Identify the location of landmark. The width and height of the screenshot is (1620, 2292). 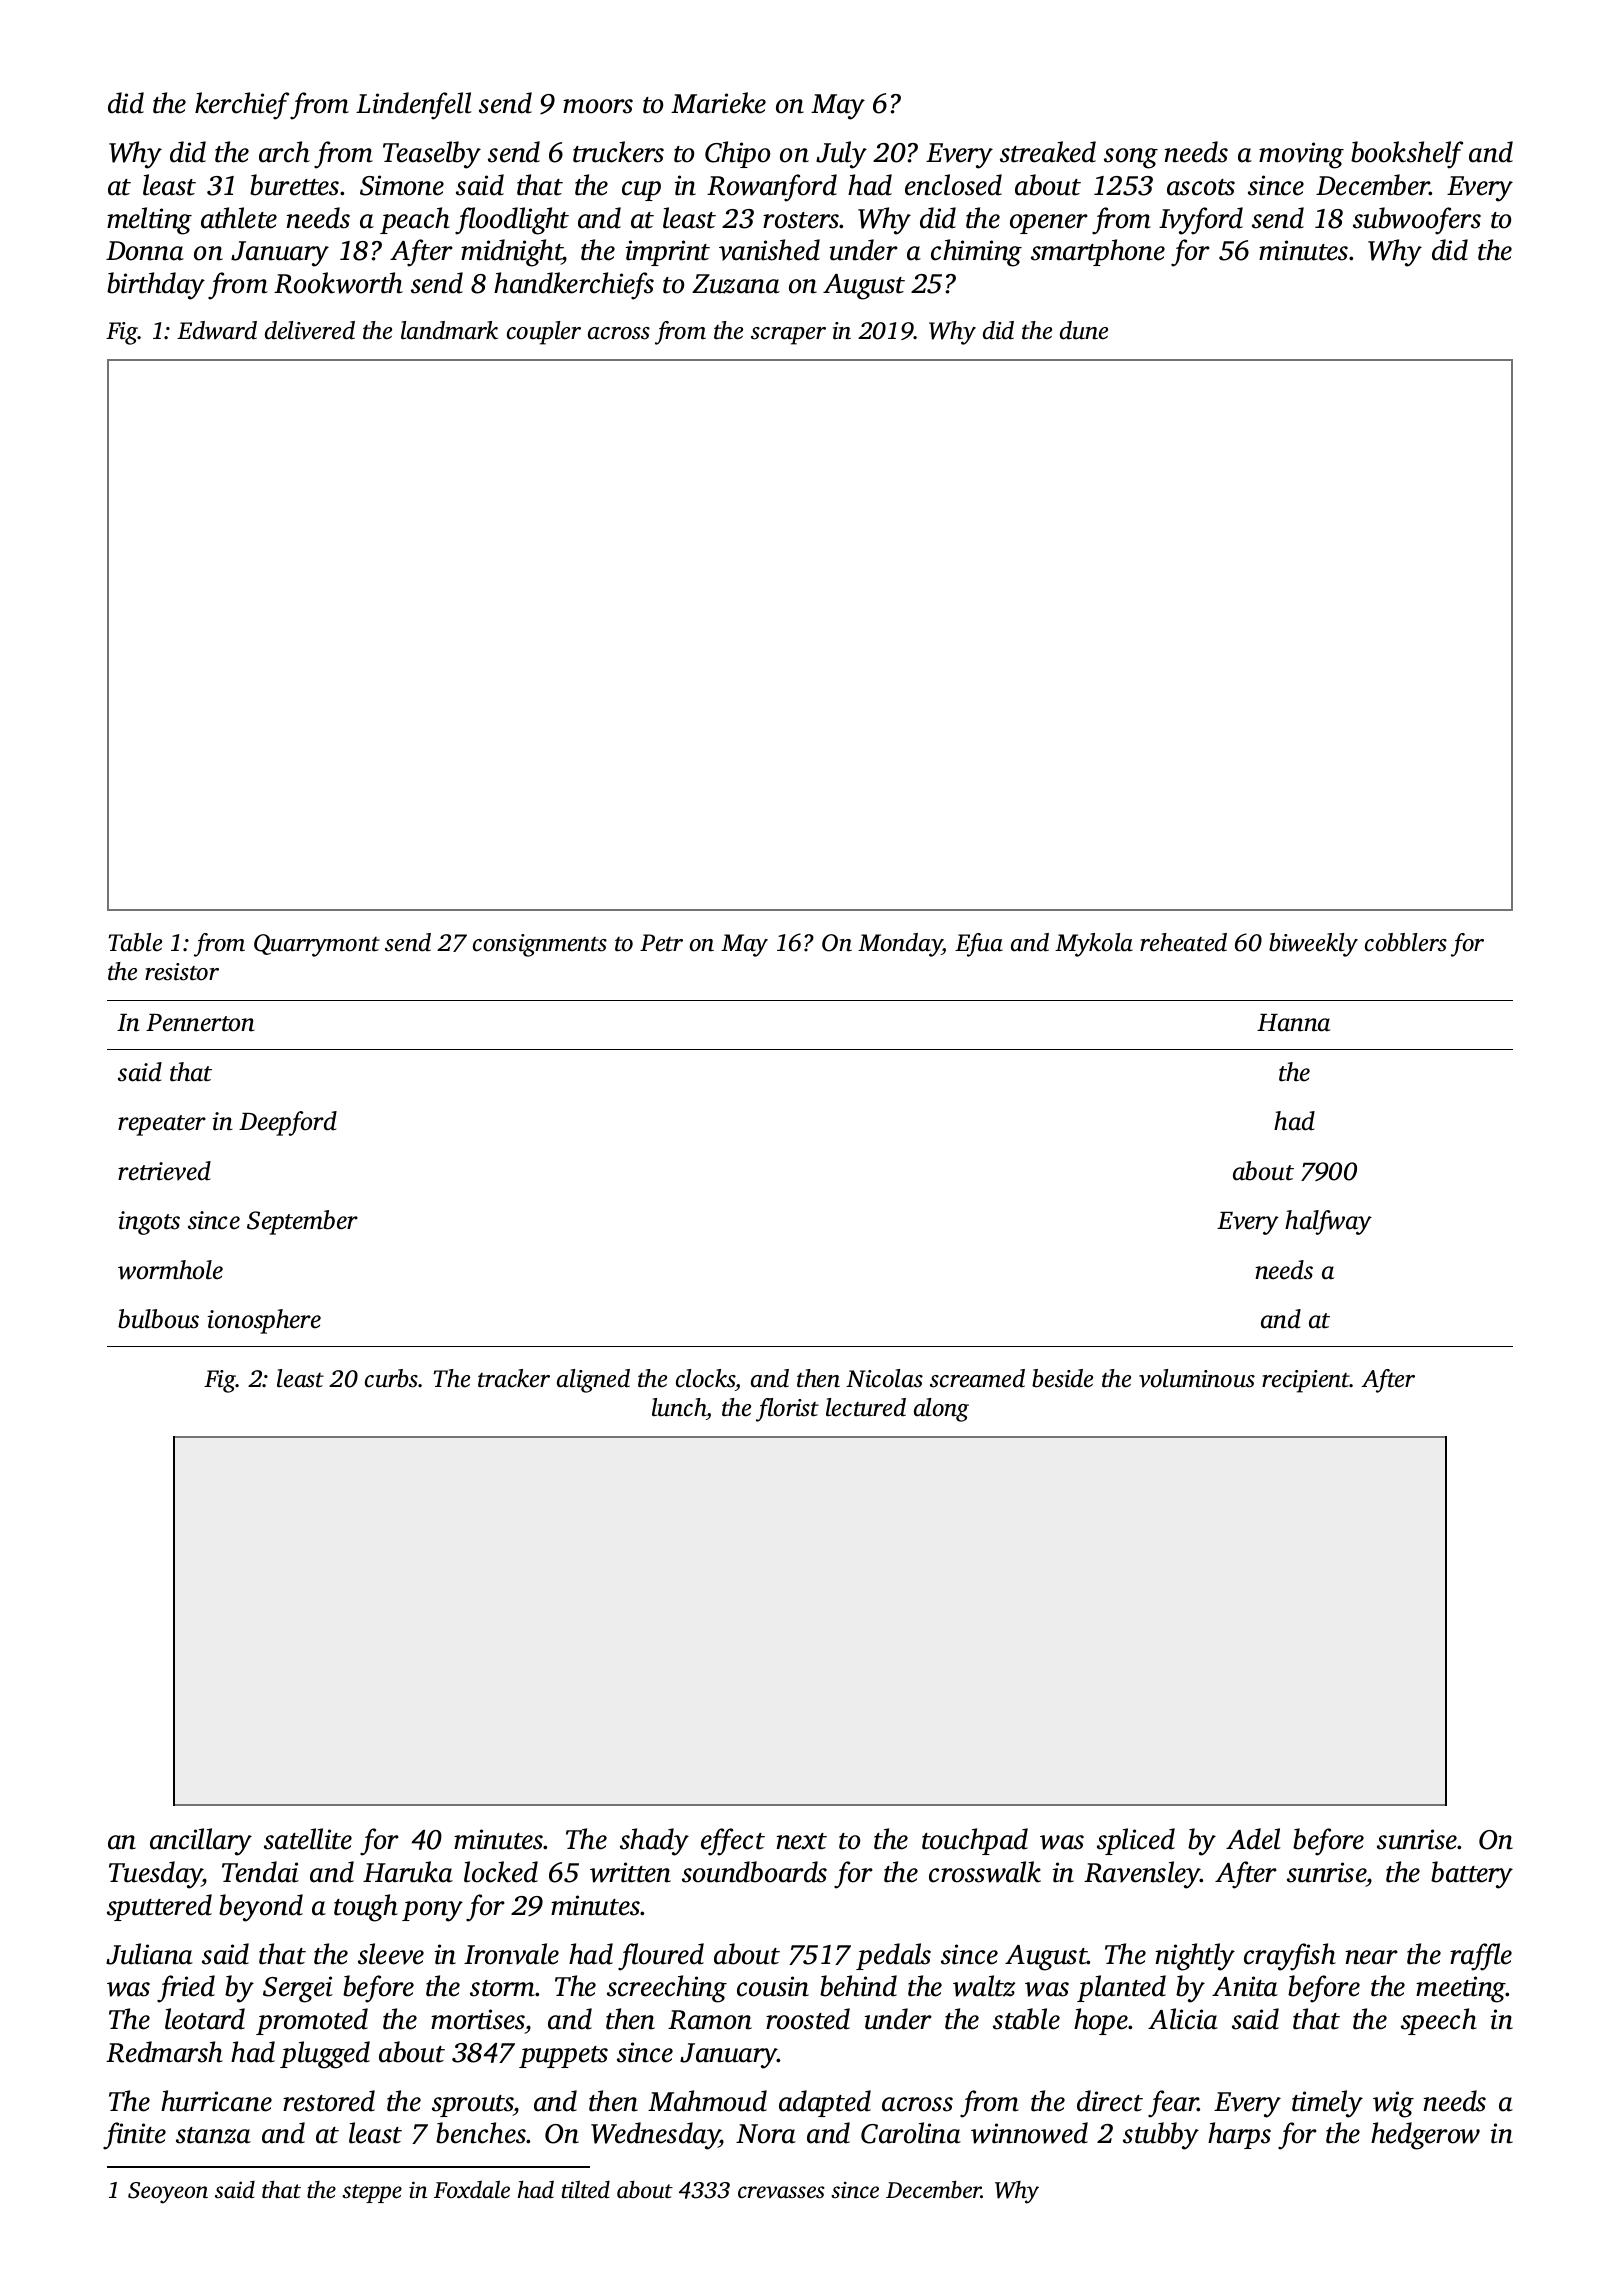
(449, 330).
